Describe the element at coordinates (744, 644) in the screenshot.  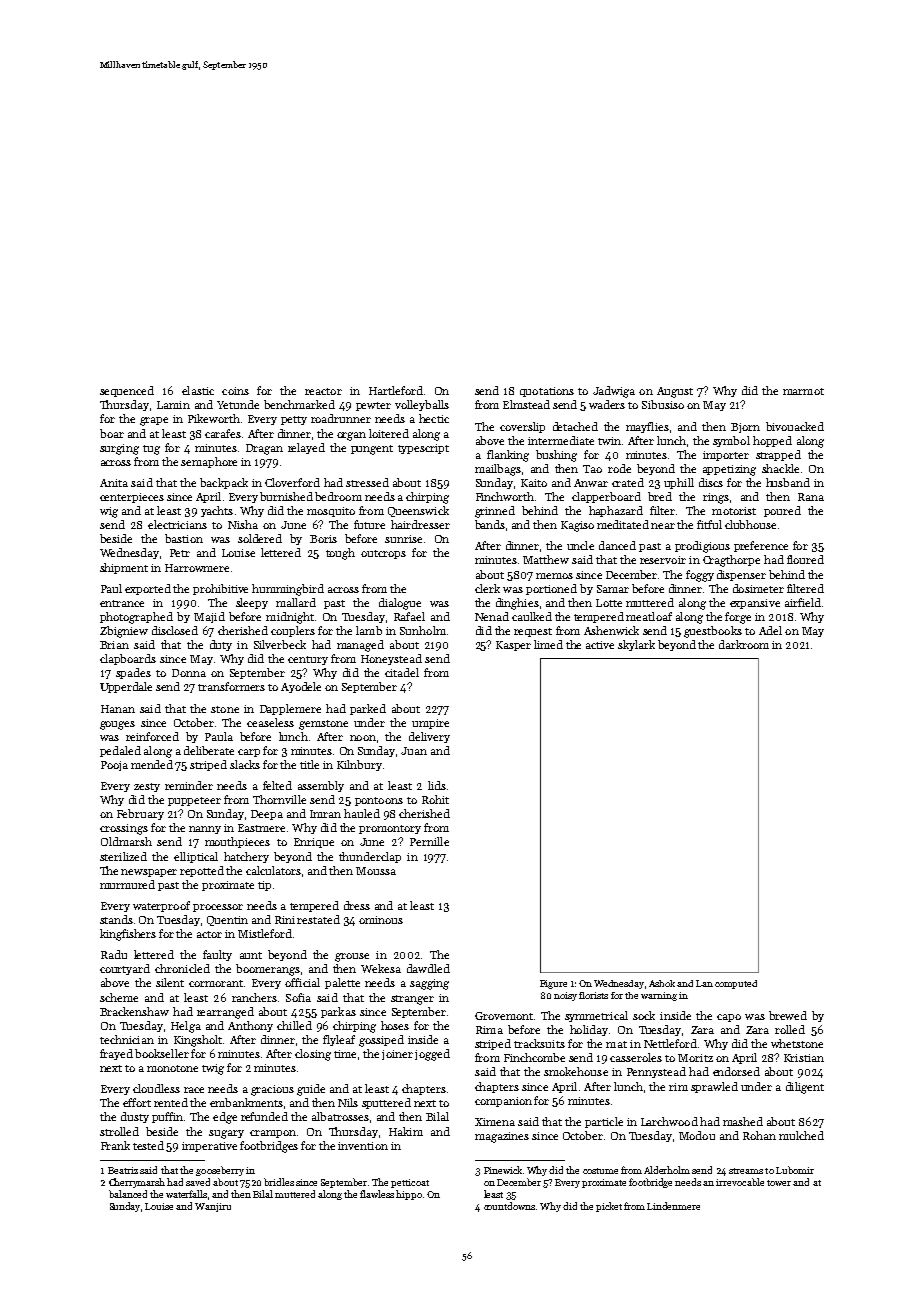
I see `darkroom` at that location.
